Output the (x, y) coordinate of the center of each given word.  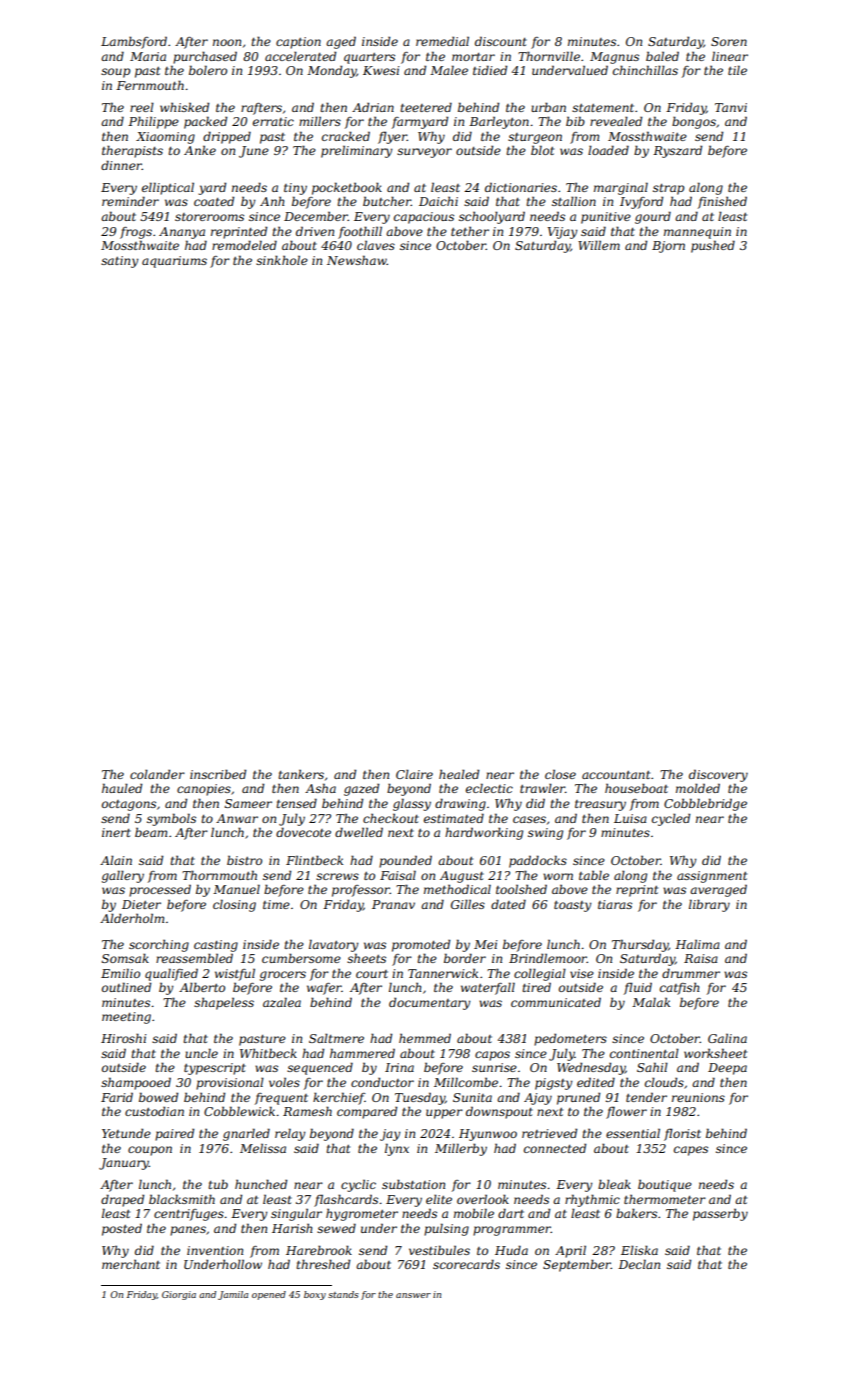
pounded (405, 861)
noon (227, 42)
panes (188, 1231)
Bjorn (668, 247)
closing (234, 905)
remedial (442, 41)
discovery (718, 775)
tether (470, 231)
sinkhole (282, 260)
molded (698, 788)
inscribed (218, 774)
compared (367, 1112)
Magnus (614, 58)
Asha (320, 788)
